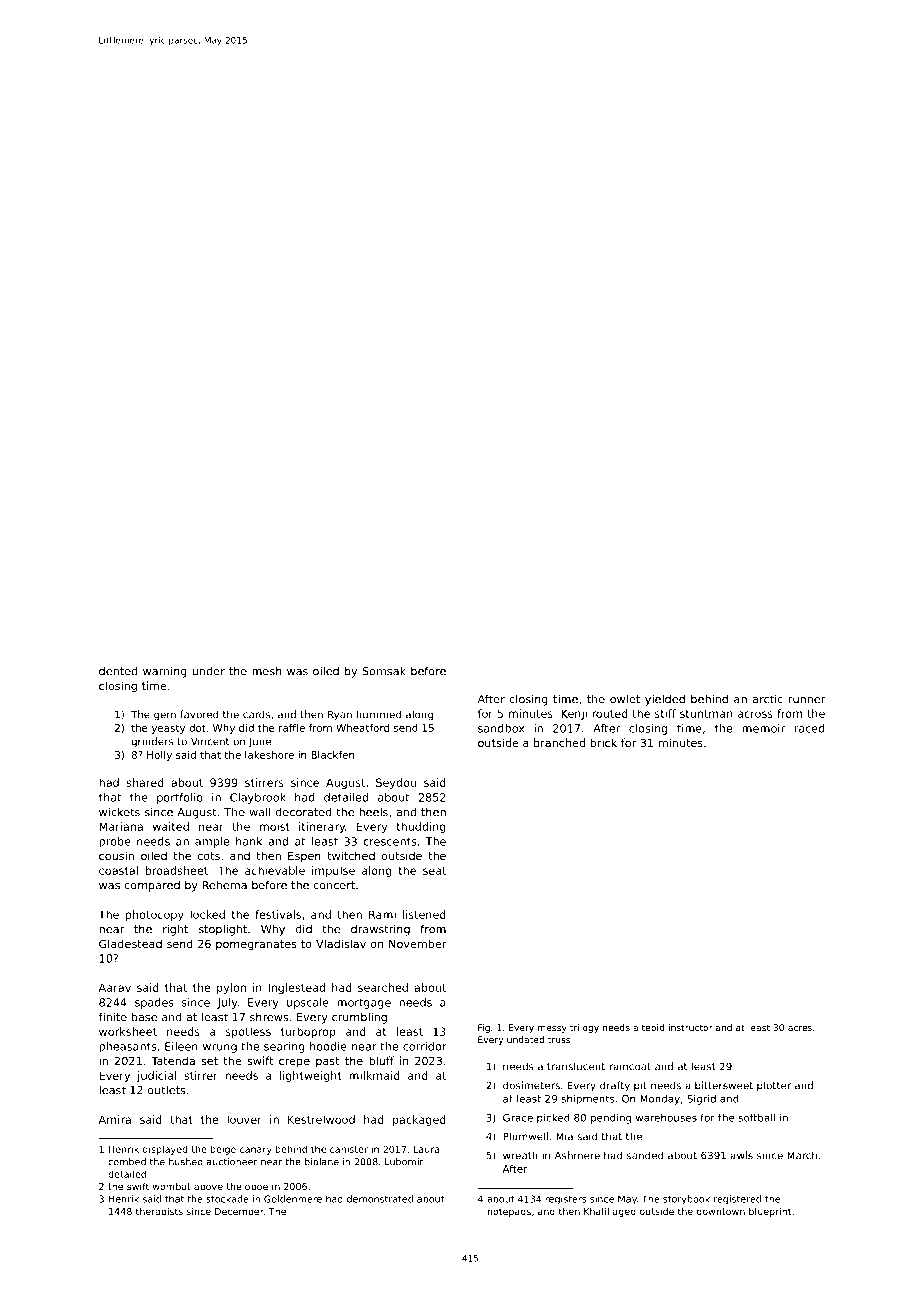 The height and width of the screenshot is (1308, 924). I want to click on pomegranates, so click(256, 945).
